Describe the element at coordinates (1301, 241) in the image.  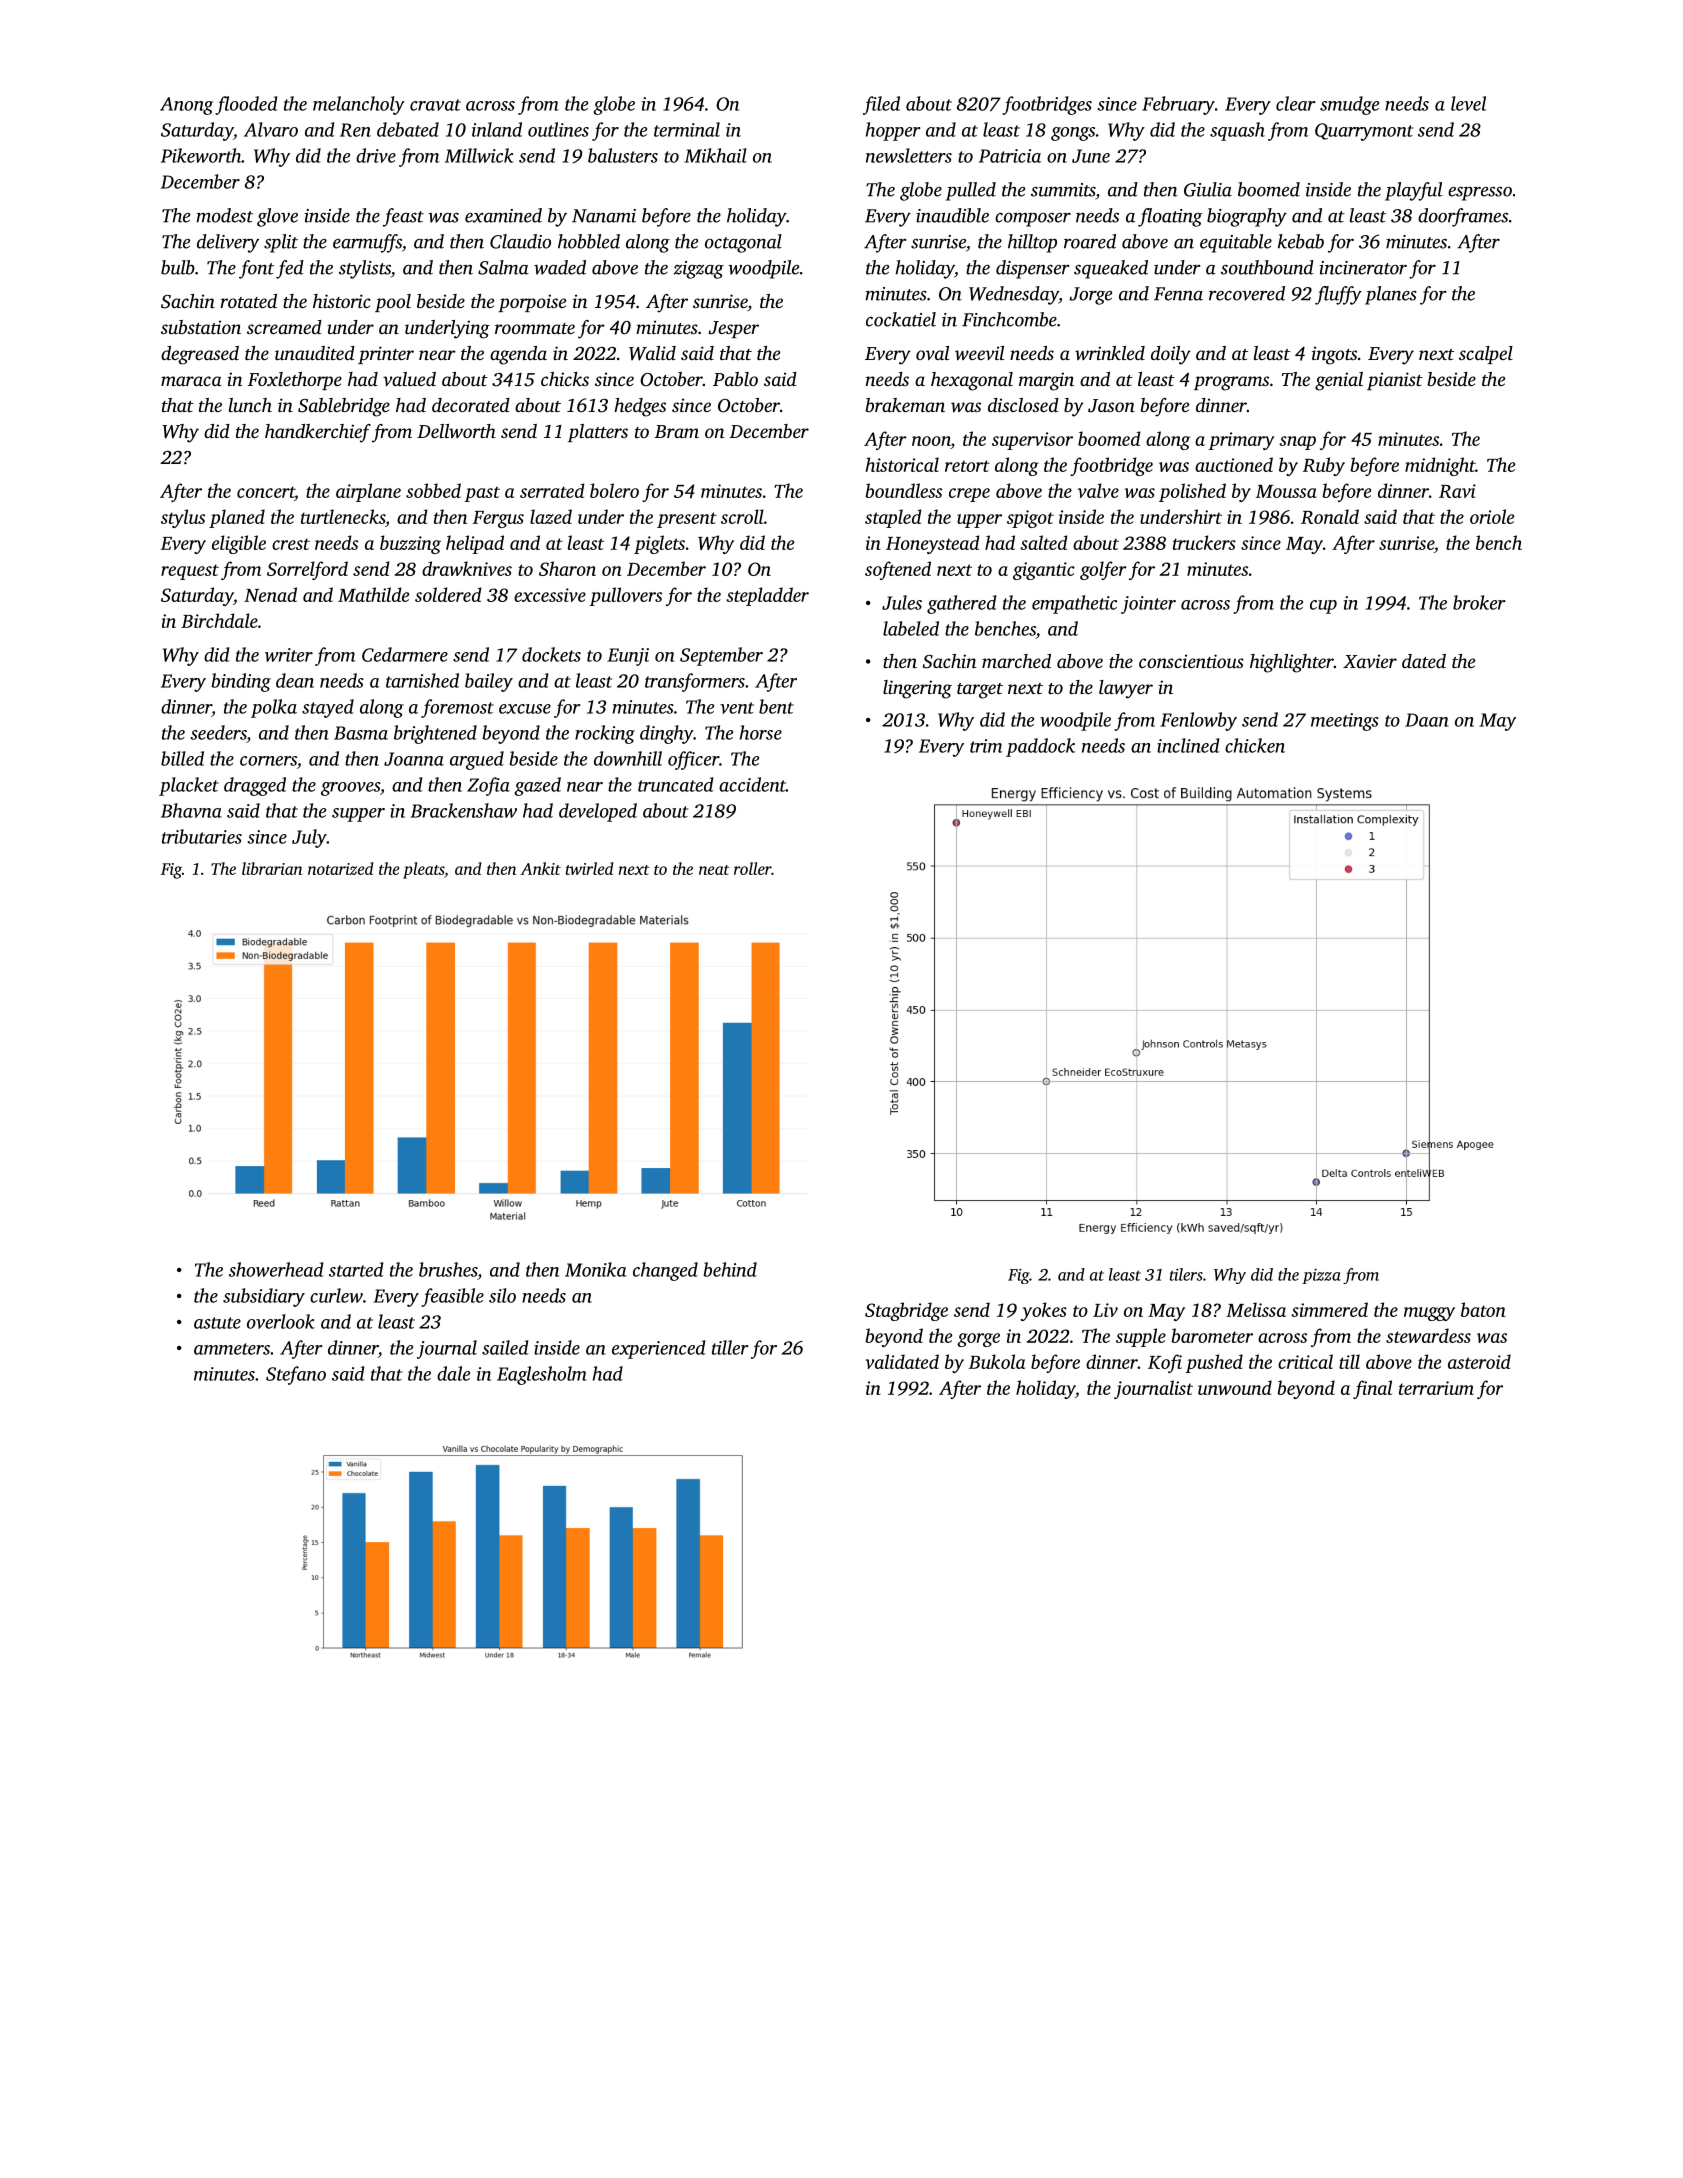
I see `kebab` at that location.
